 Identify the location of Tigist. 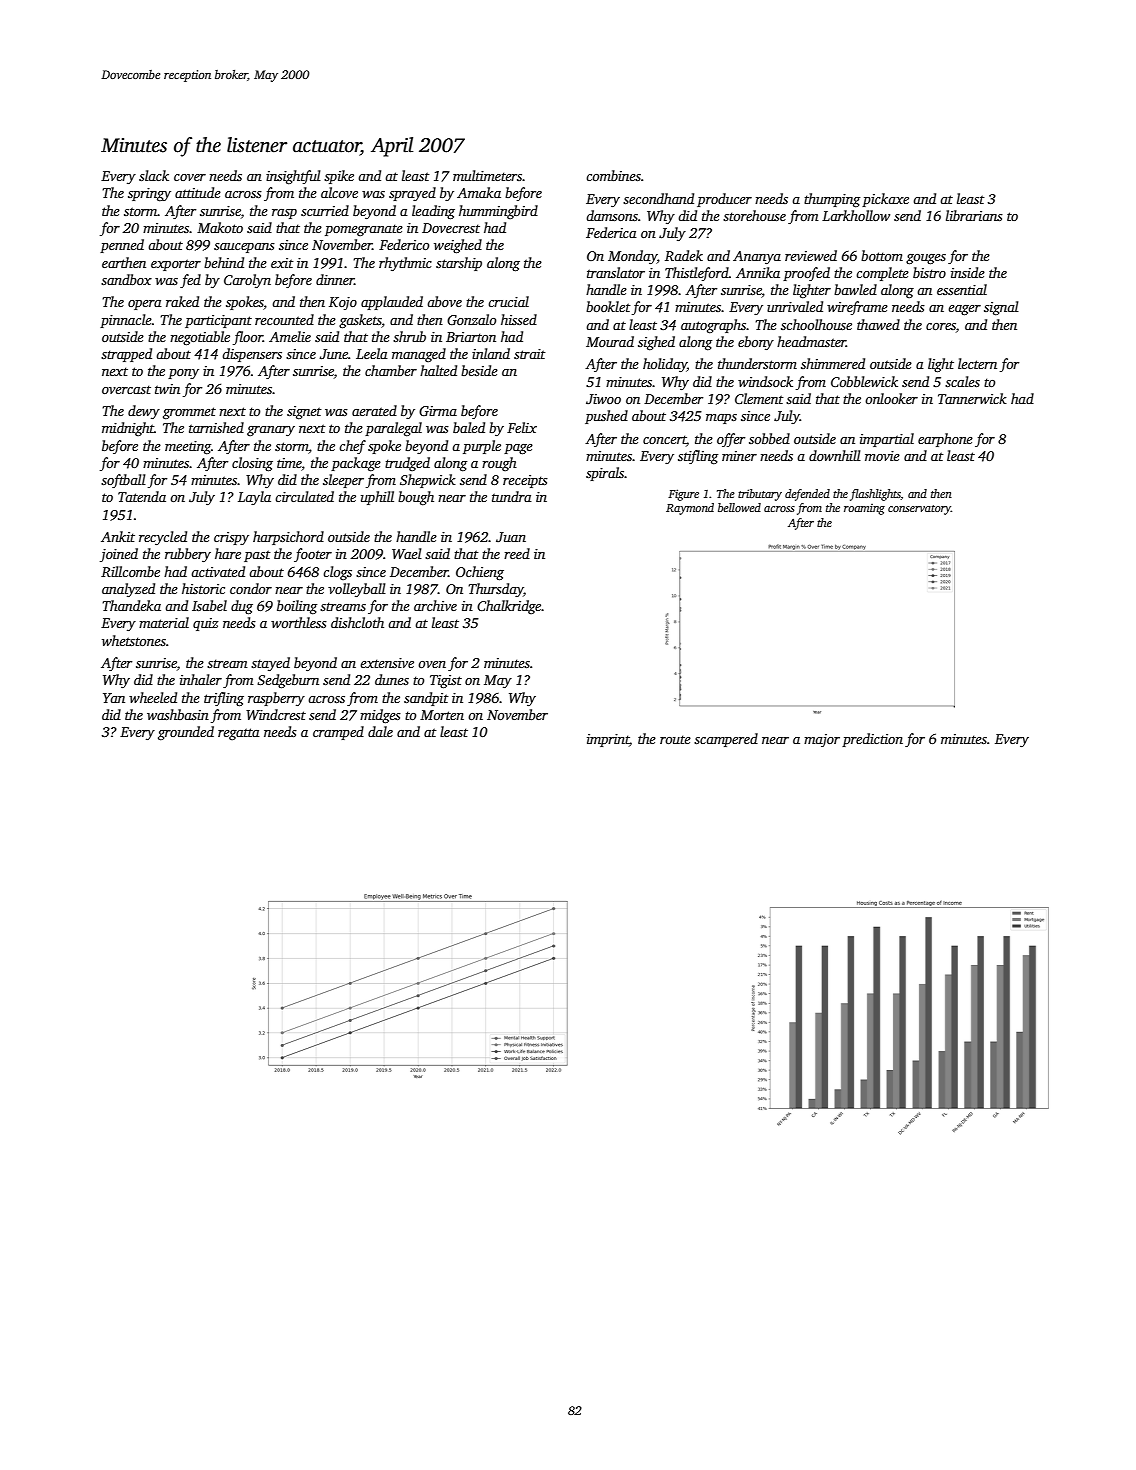
(446, 682).
